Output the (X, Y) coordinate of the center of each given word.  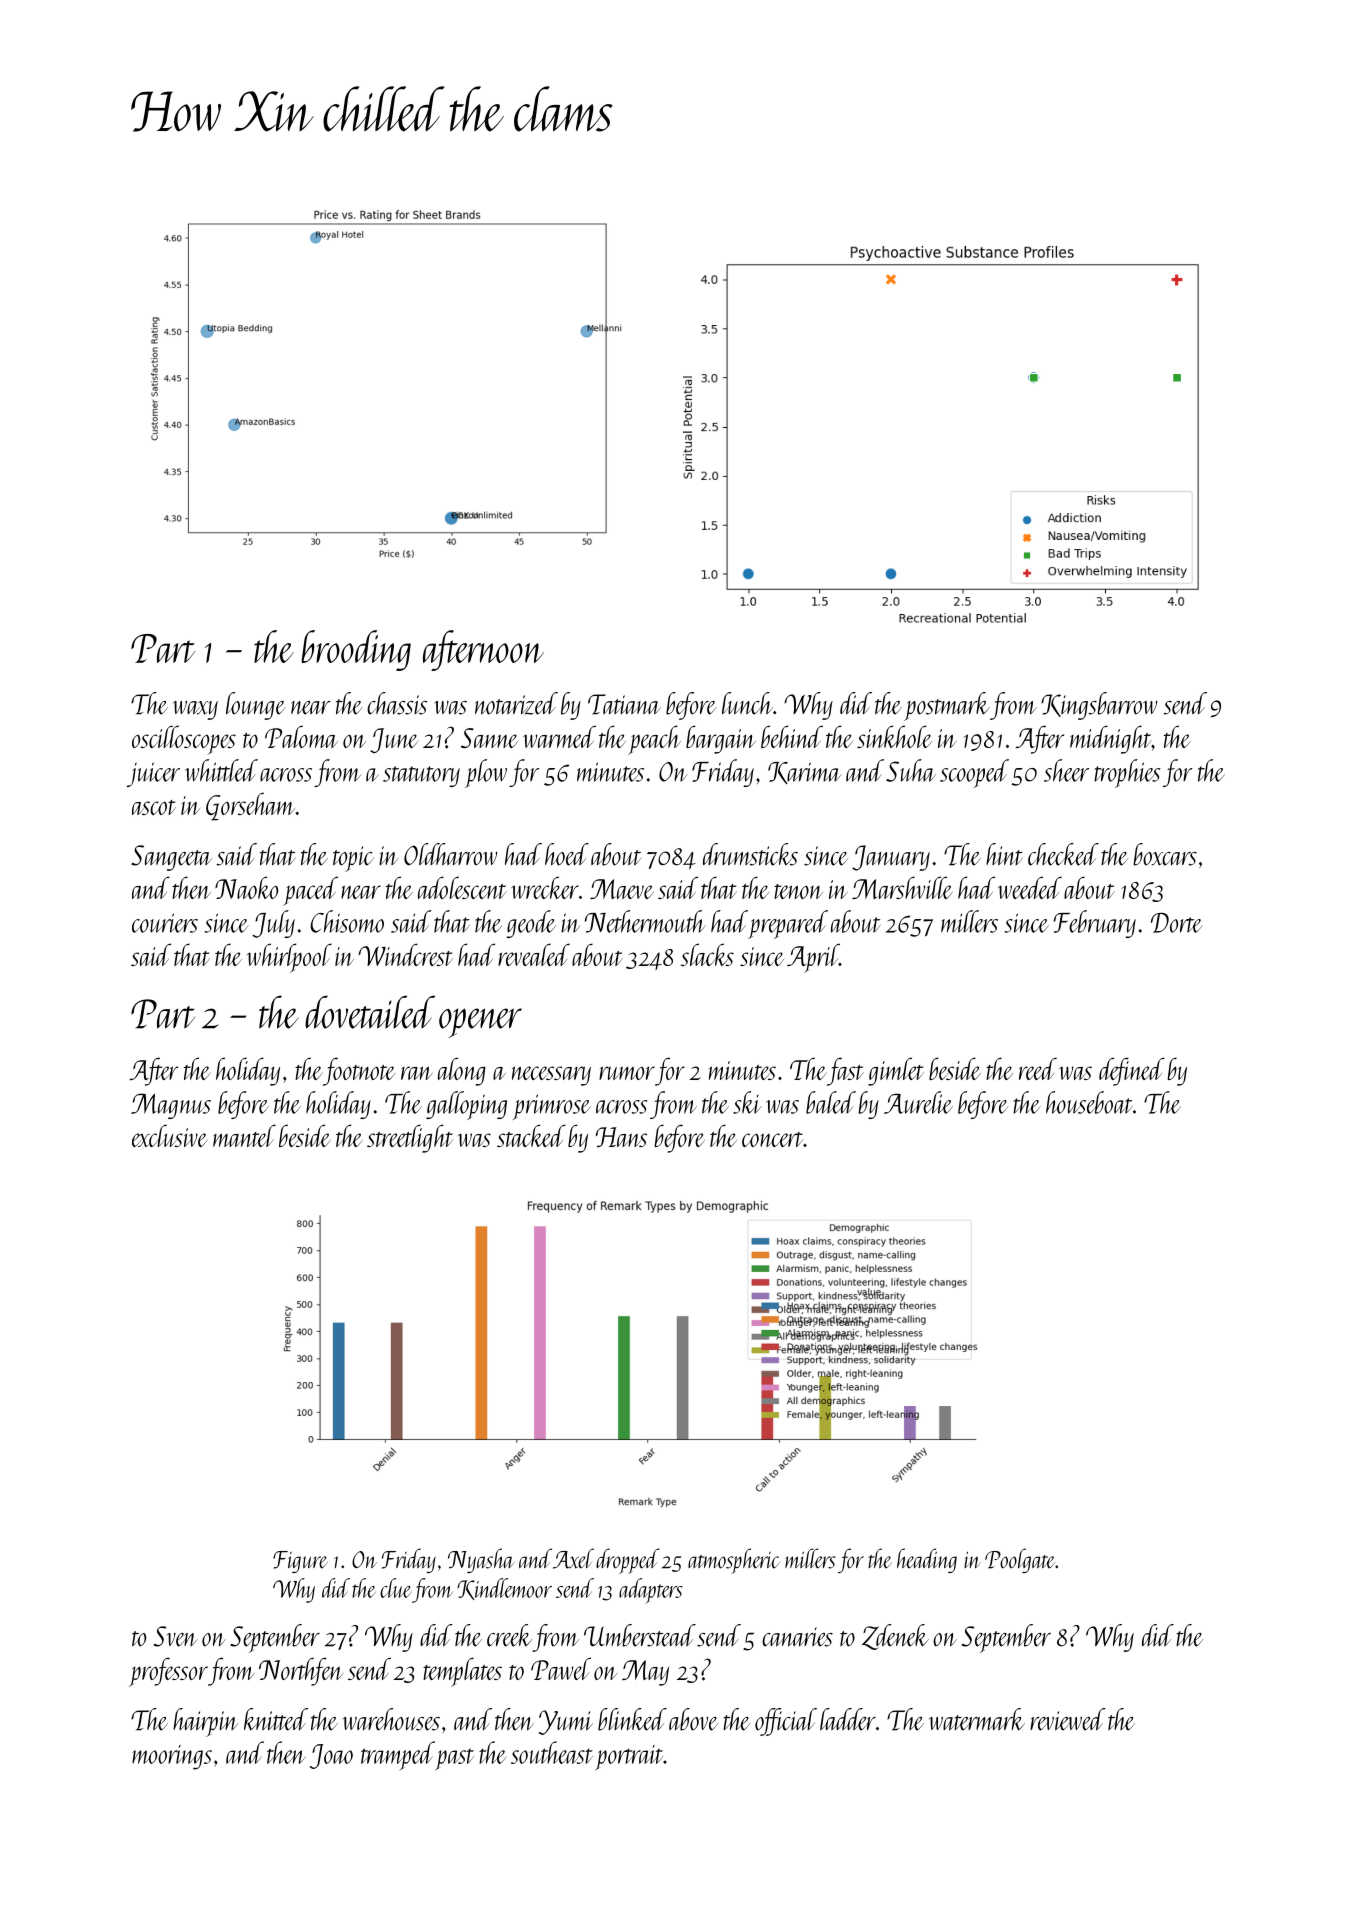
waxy (195, 710)
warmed (559, 736)
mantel (244, 1135)
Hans (621, 1137)
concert (772, 1139)
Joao (331, 1756)
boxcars (1165, 854)
